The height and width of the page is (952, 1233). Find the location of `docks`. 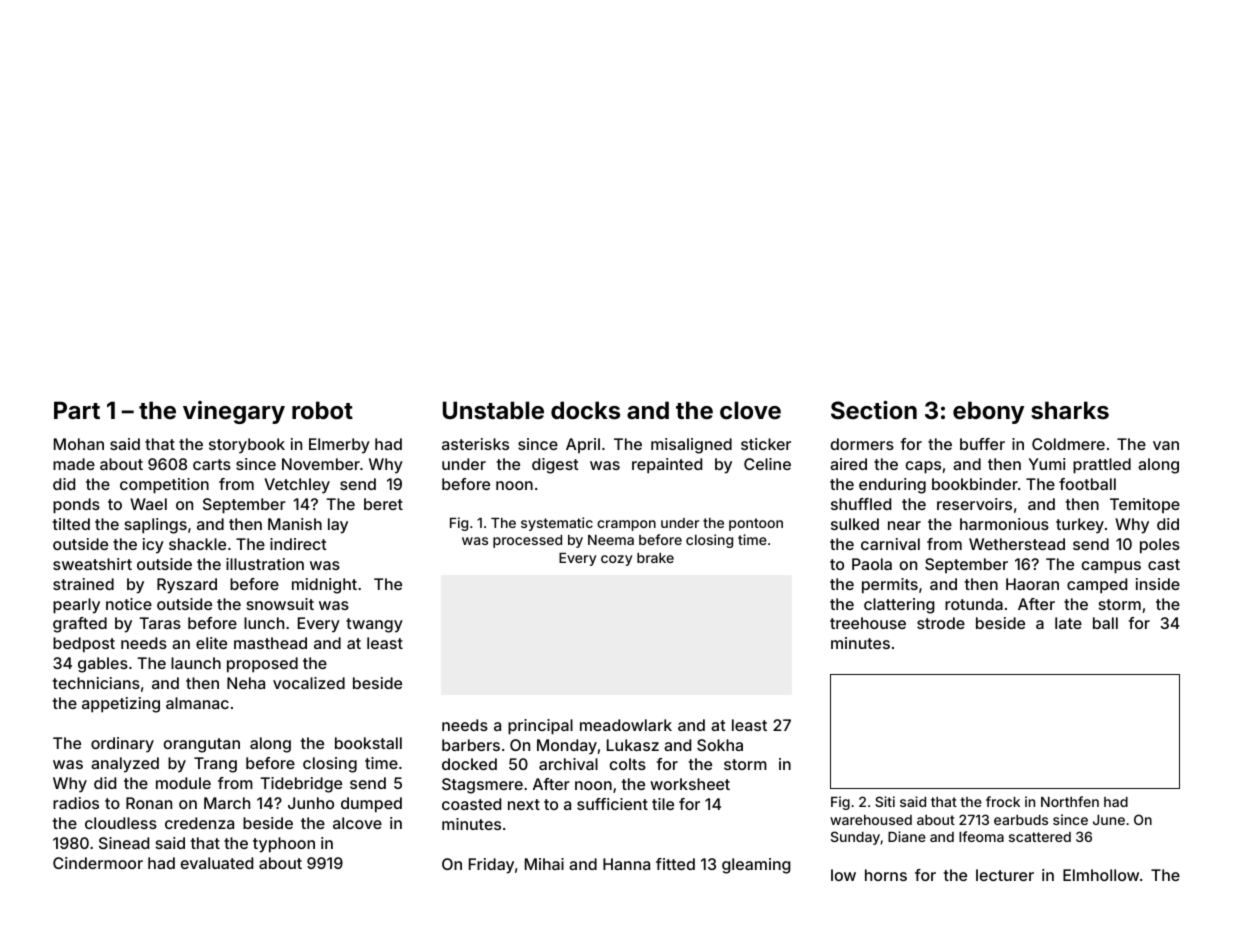

docks is located at coordinates (585, 410).
